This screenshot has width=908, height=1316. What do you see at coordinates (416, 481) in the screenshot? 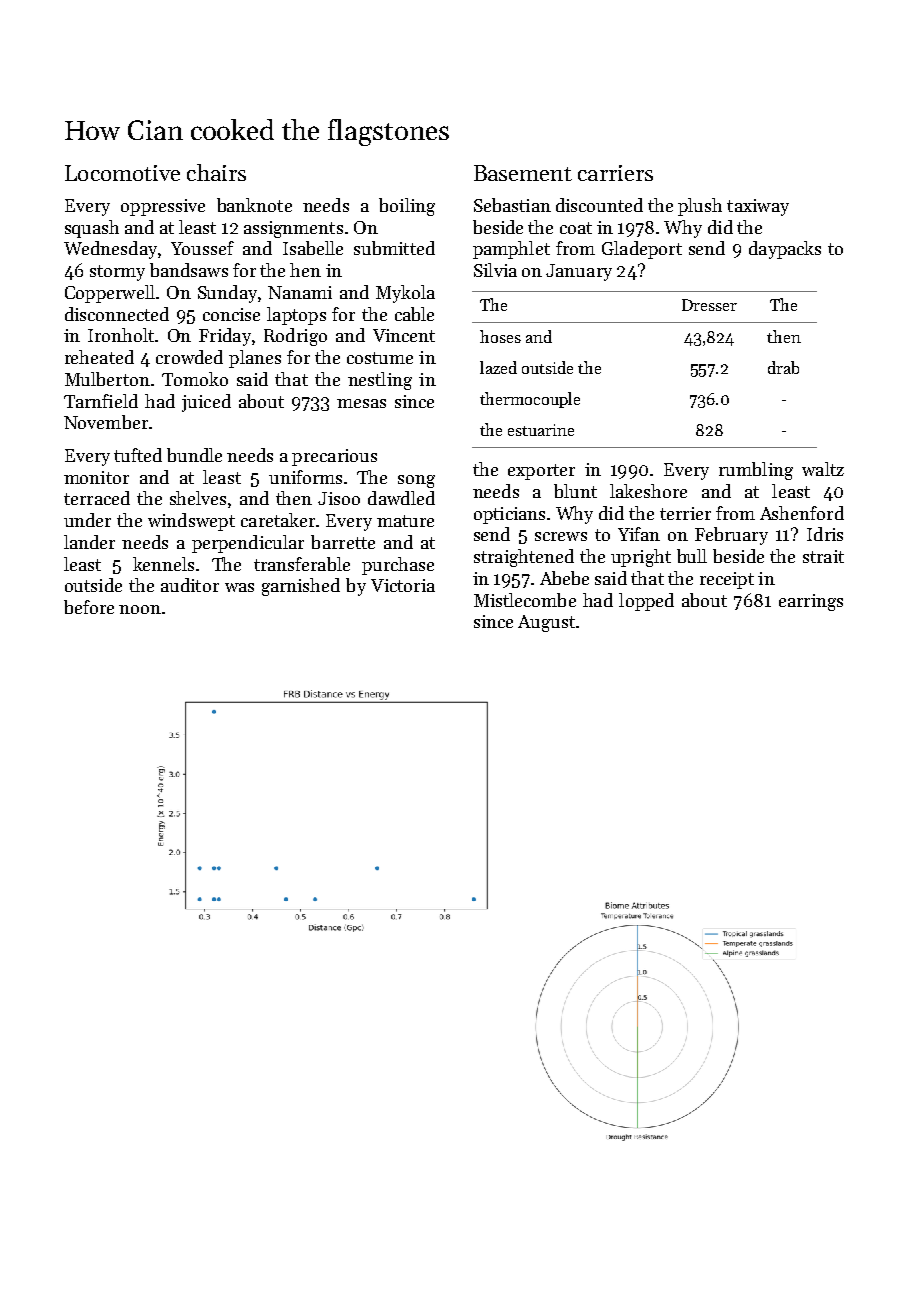
I see `song` at bounding box center [416, 481].
